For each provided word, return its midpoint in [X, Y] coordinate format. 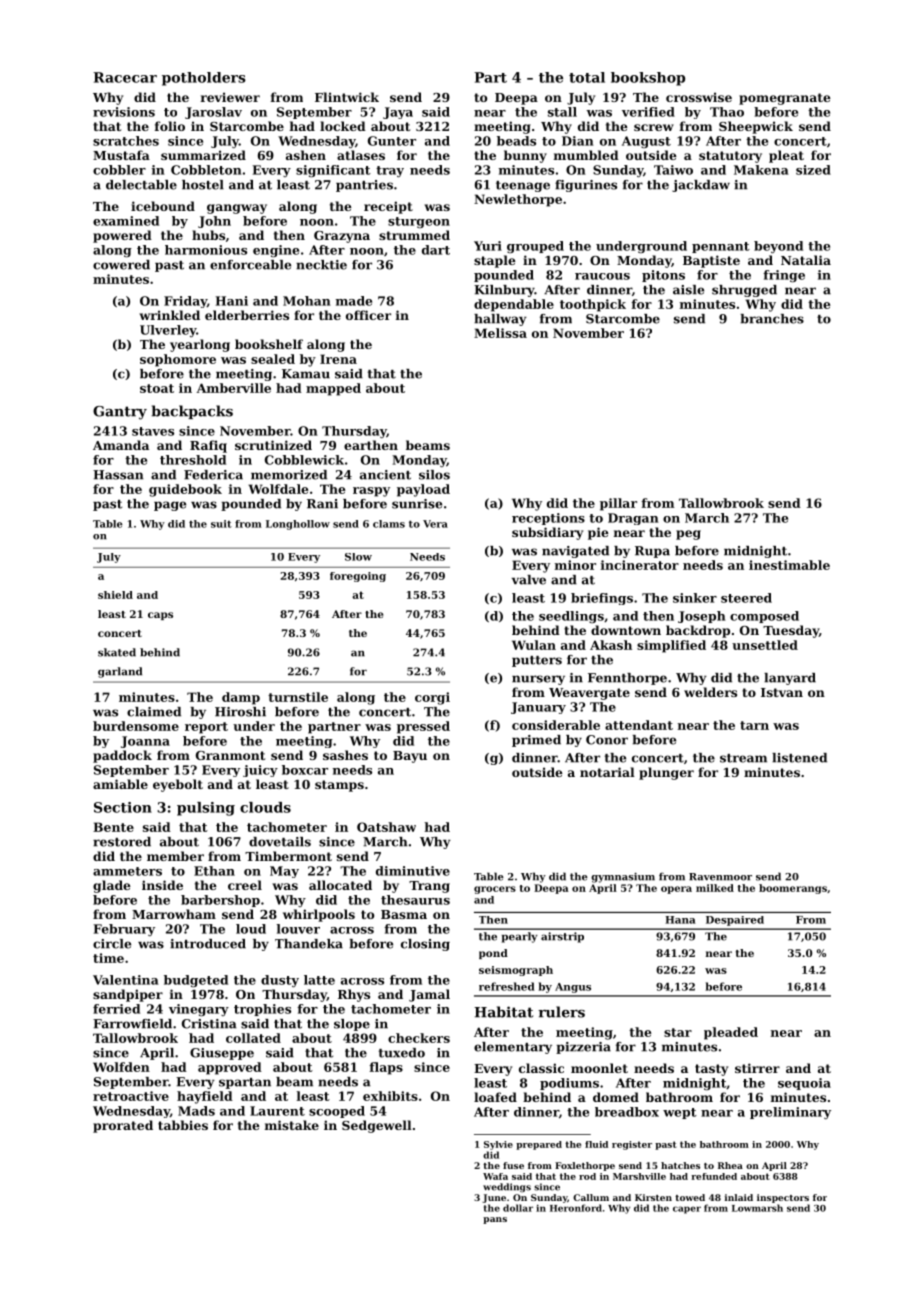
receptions [548, 519]
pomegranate [784, 99]
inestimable [789, 565]
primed [536, 741]
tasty [711, 1070]
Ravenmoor [720, 877]
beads [516, 141]
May [284, 872]
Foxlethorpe [585, 1166]
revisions [124, 112]
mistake [292, 1125]
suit [221, 524]
